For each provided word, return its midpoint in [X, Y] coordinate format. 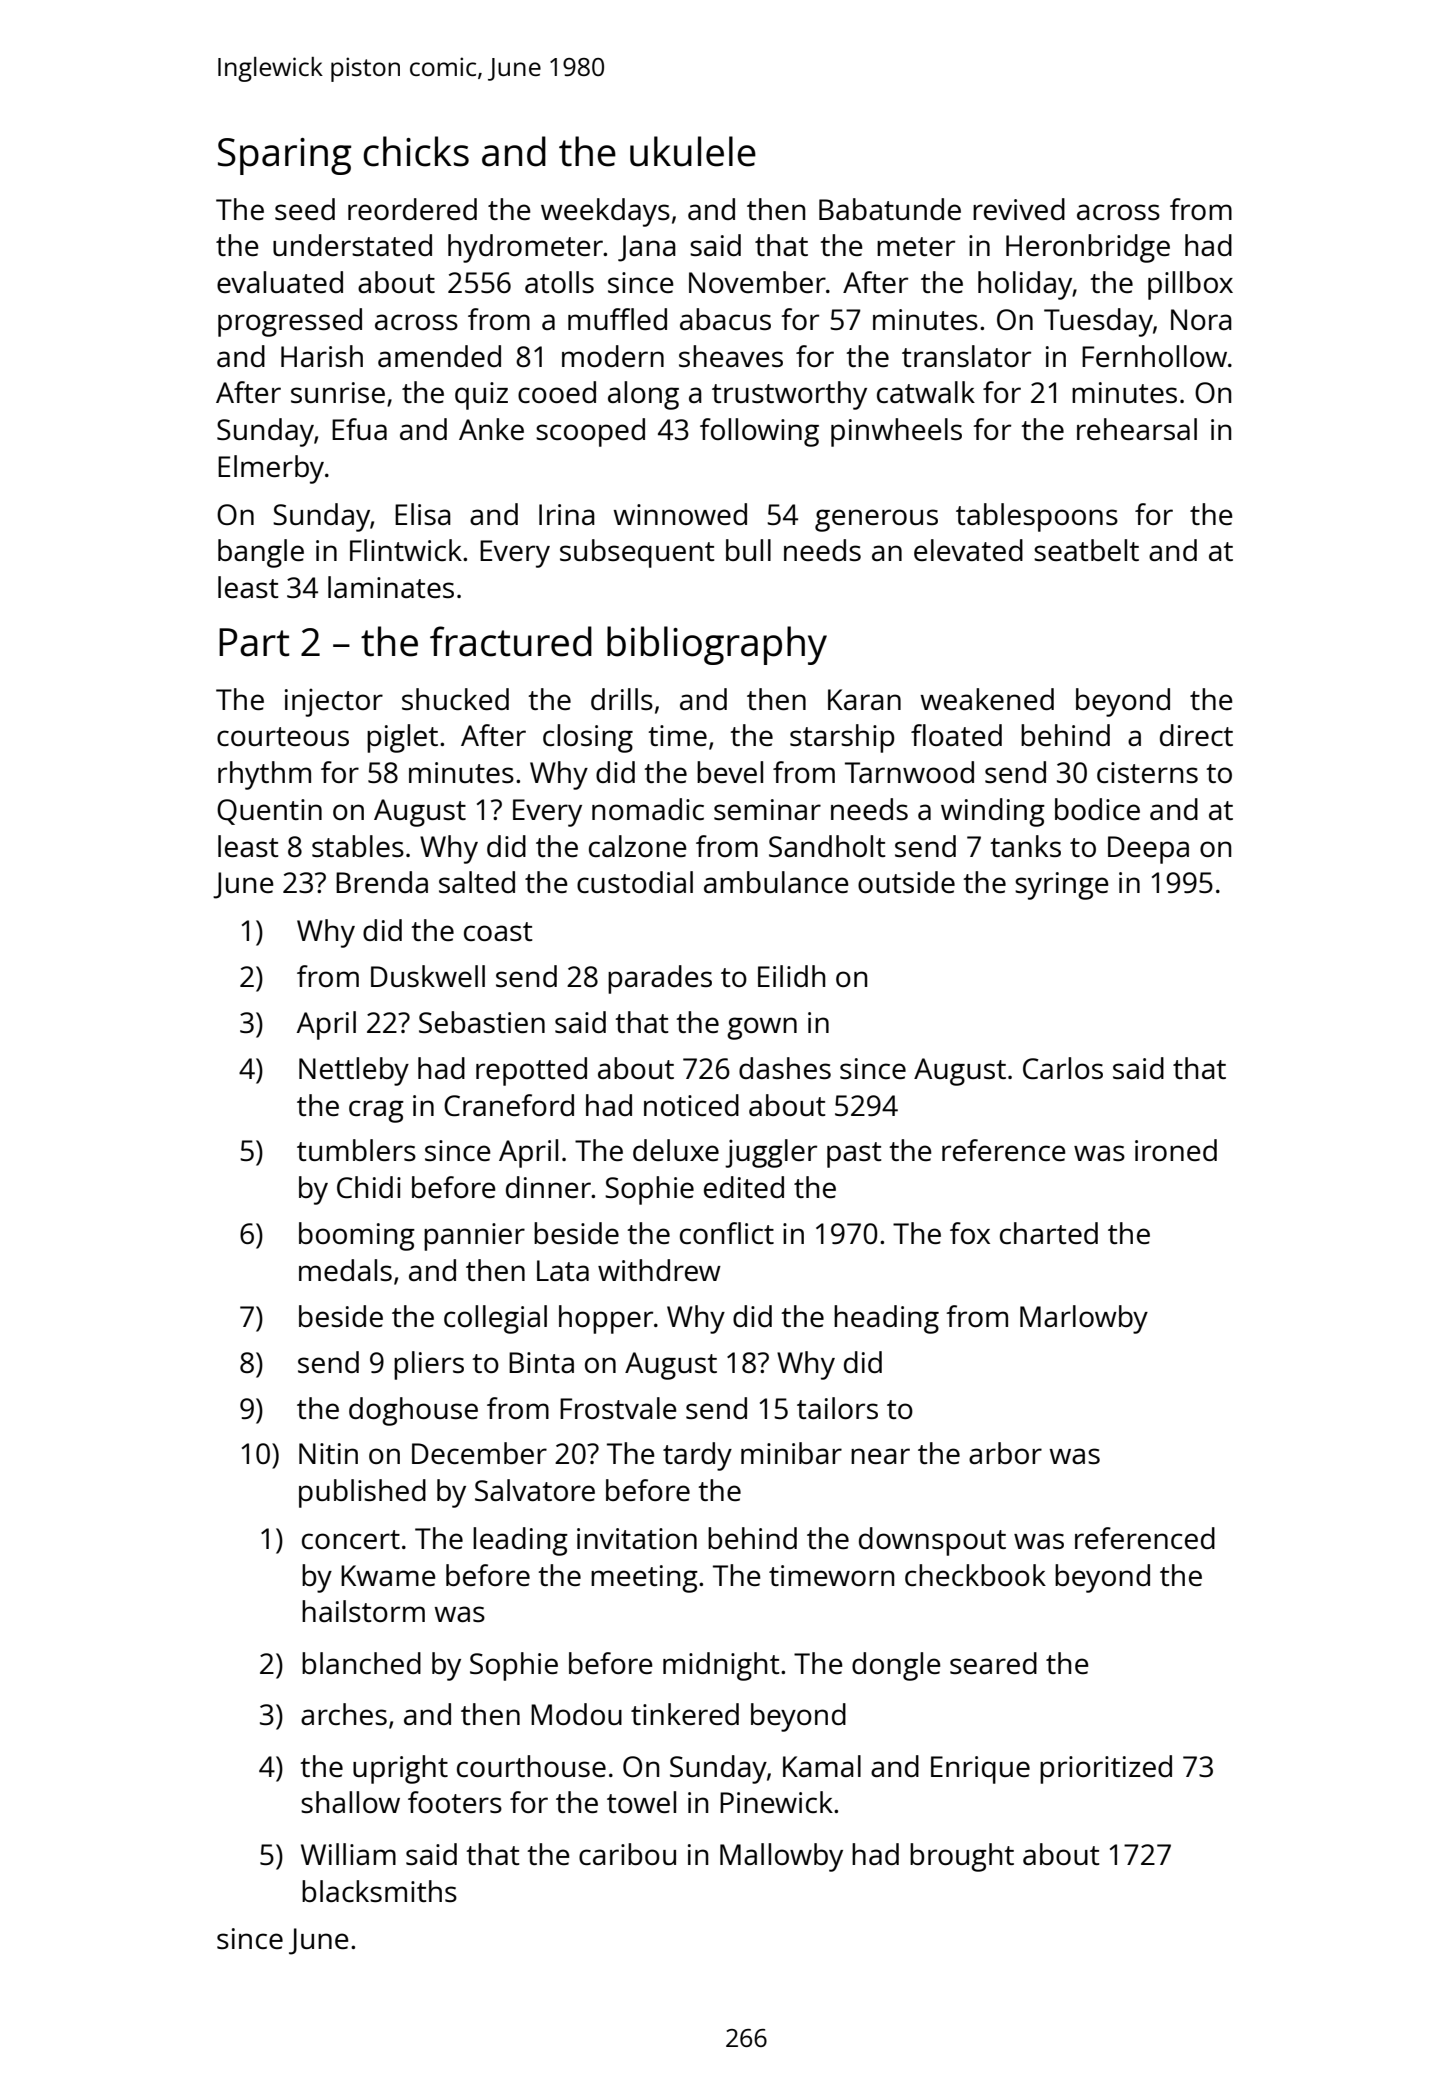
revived [1019, 209]
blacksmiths [379, 1891]
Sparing [284, 156]
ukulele [693, 151]
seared [993, 1663]
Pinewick [776, 1802]
